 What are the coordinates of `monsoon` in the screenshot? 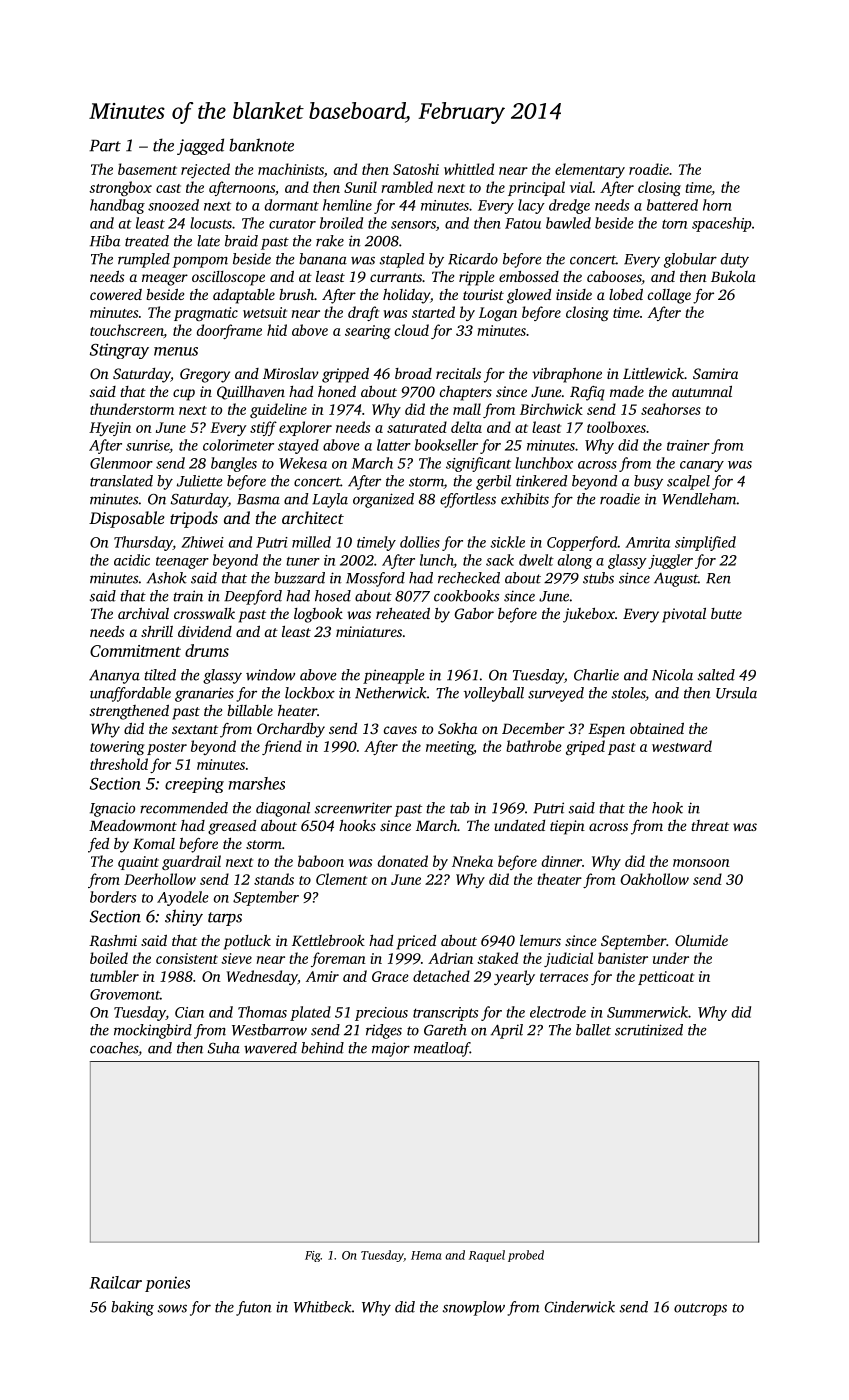 It's located at (701, 863).
